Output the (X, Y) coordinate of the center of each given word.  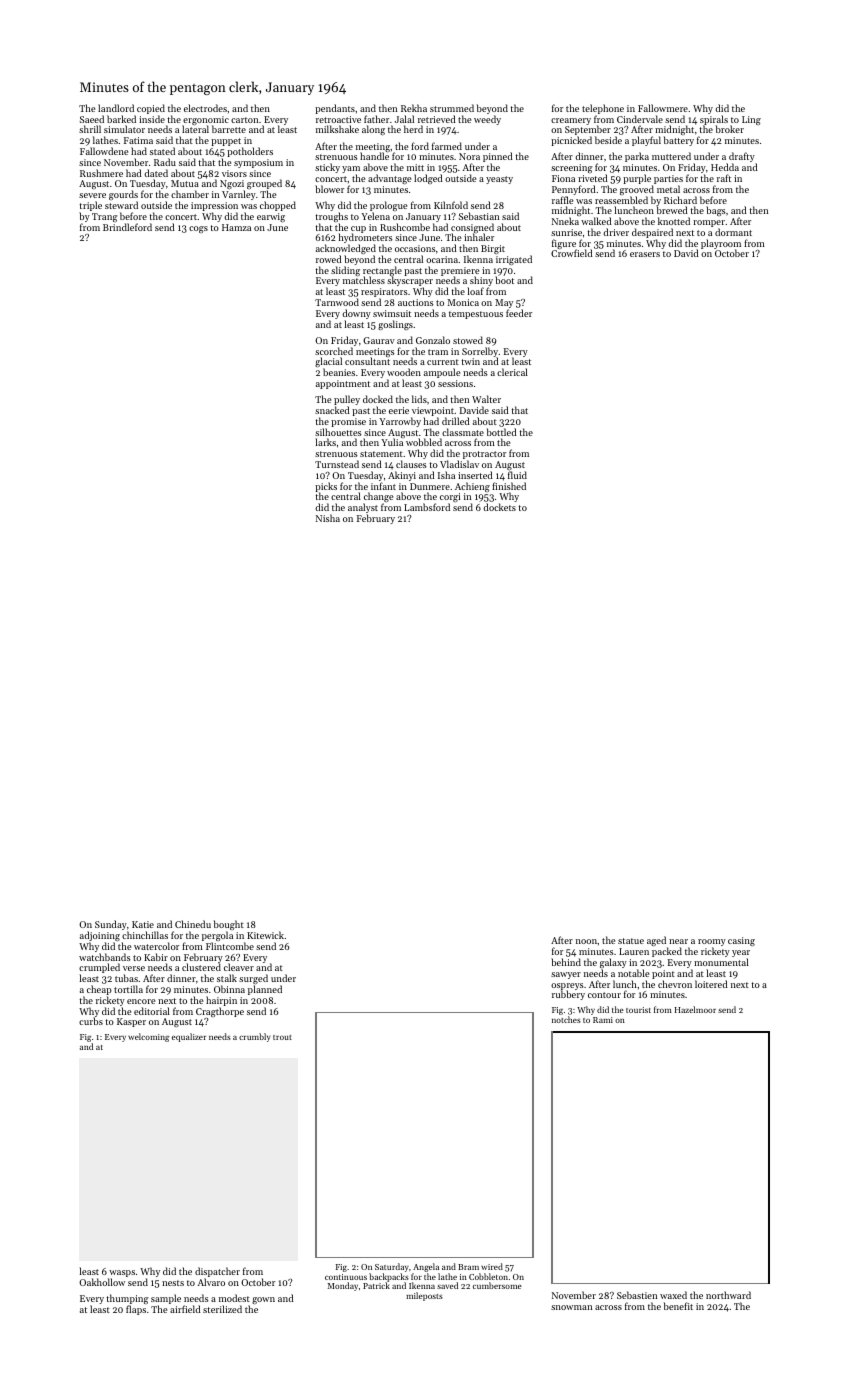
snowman (571, 1307)
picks (326, 487)
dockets (499, 507)
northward (728, 1295)
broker (730, 129)
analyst (363, 508)
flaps (136, 1310)
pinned (498, 158)
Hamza (236, 227)
